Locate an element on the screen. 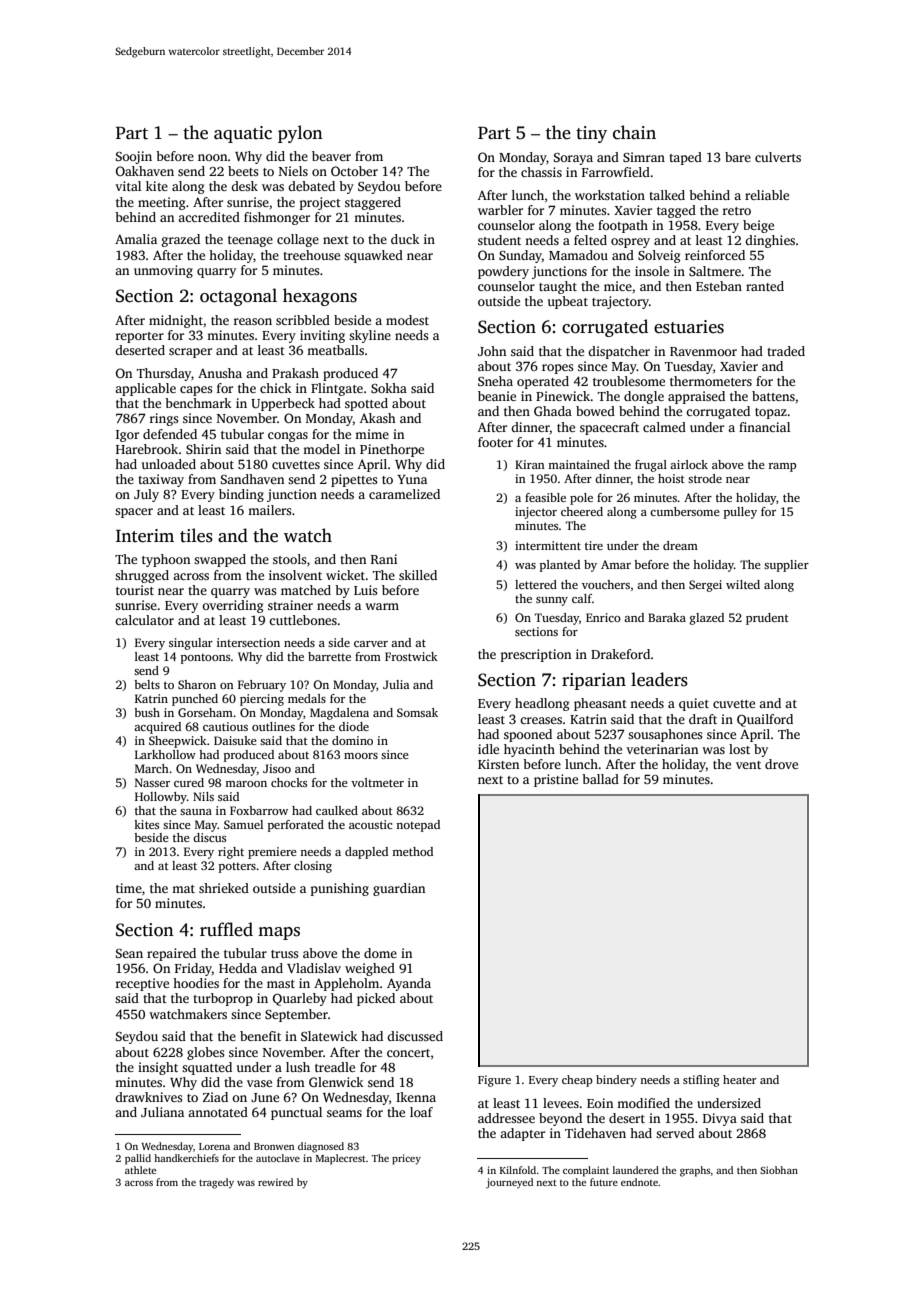  Soojin is located at coordinates (134, 157).
